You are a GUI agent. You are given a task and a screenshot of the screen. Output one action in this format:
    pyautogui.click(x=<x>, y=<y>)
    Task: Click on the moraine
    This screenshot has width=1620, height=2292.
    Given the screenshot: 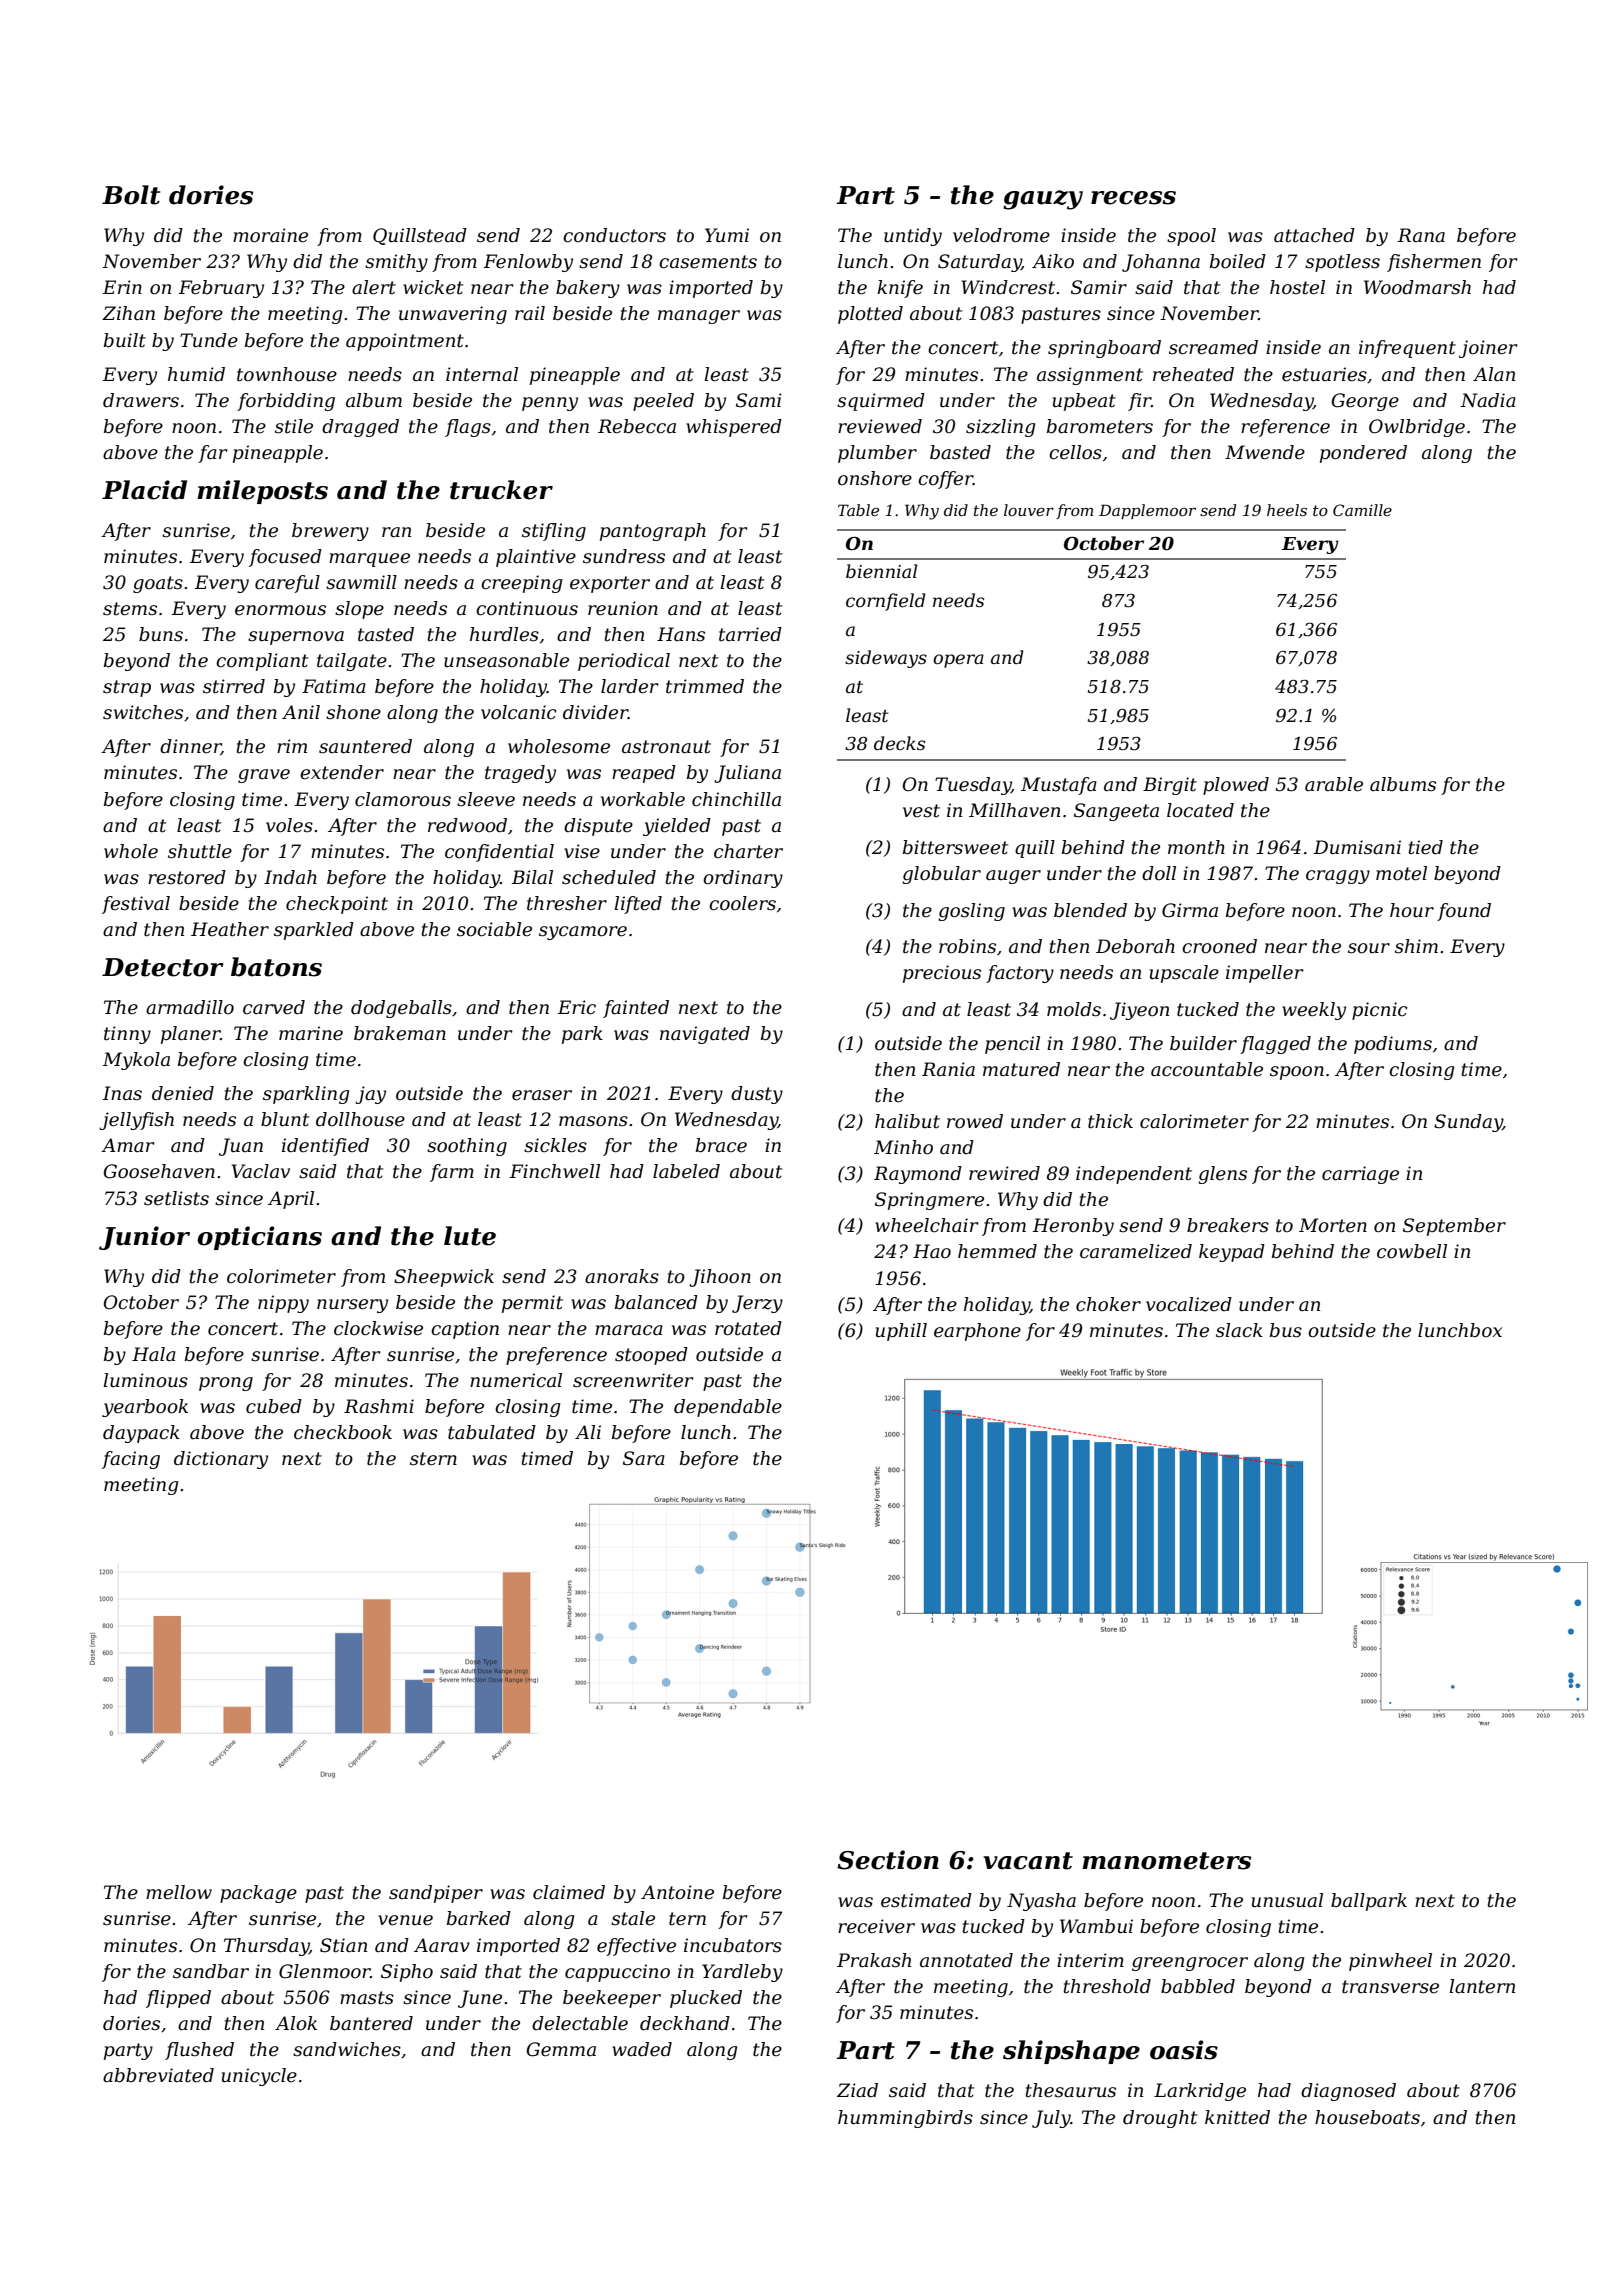 What is the action you would take?
    pyautogui.click(x=270, y=235)
